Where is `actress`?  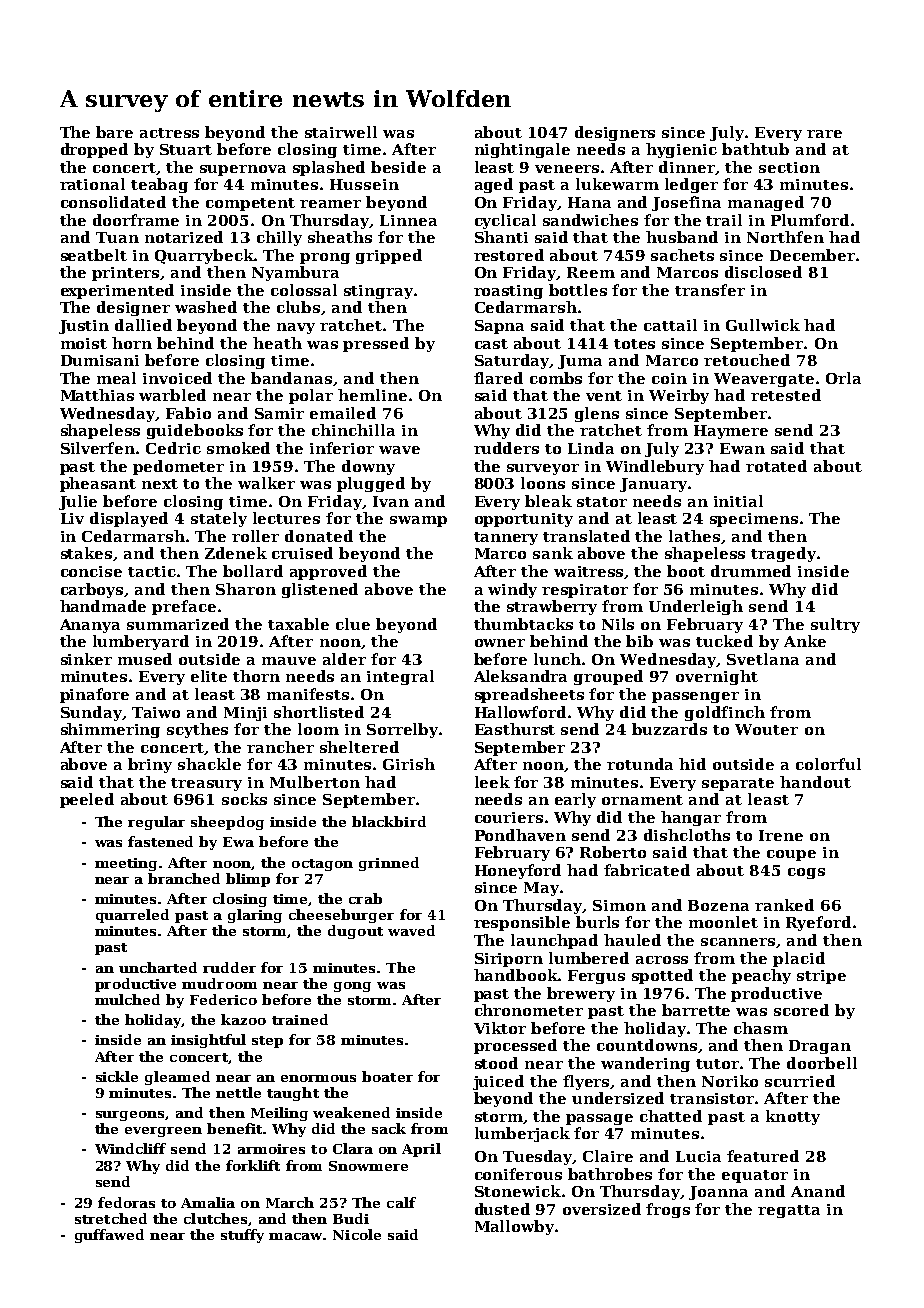
actress is located at coordinates (169, 133).
